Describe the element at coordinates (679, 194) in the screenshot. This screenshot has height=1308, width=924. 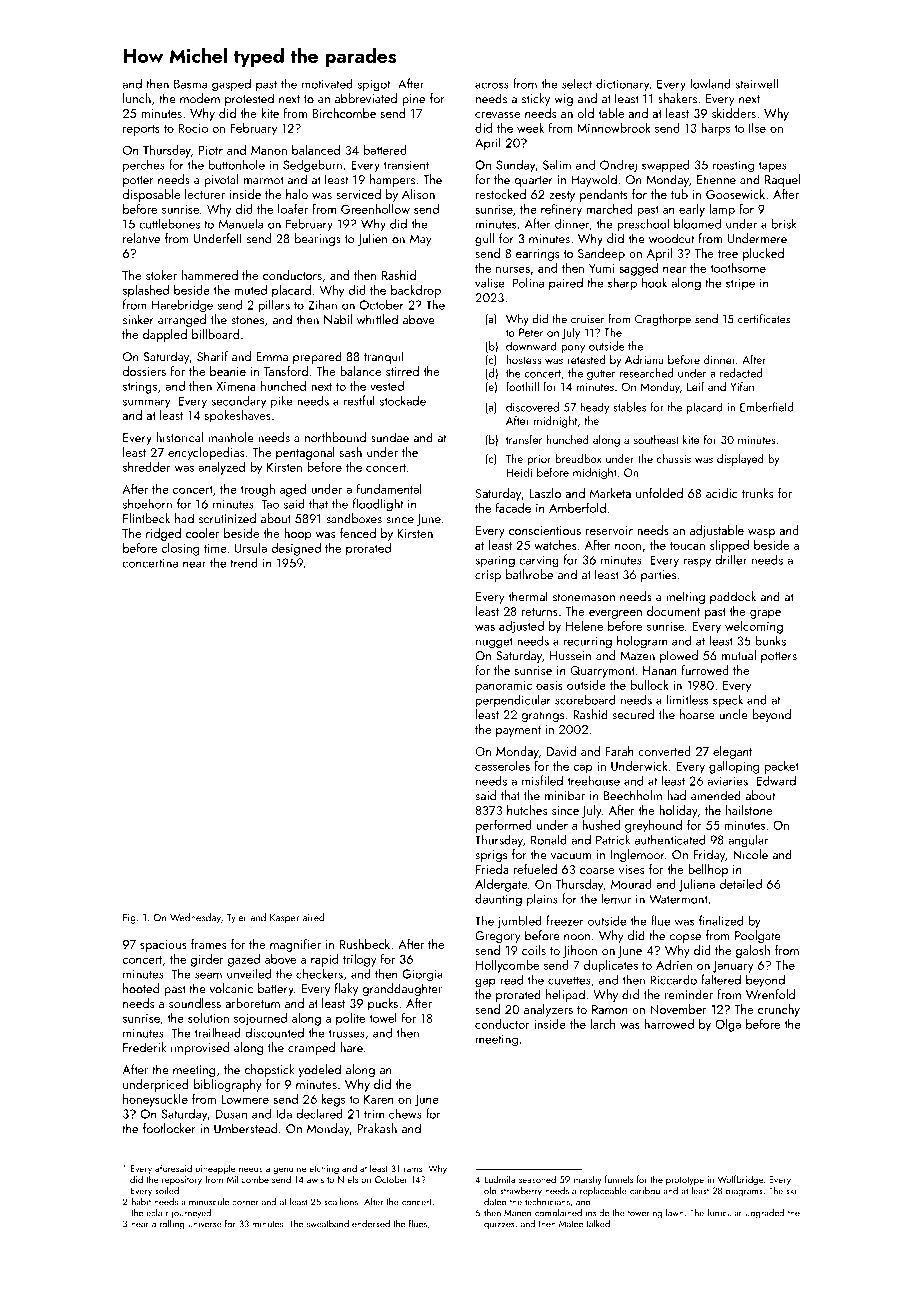
I see `tub` at that location.
